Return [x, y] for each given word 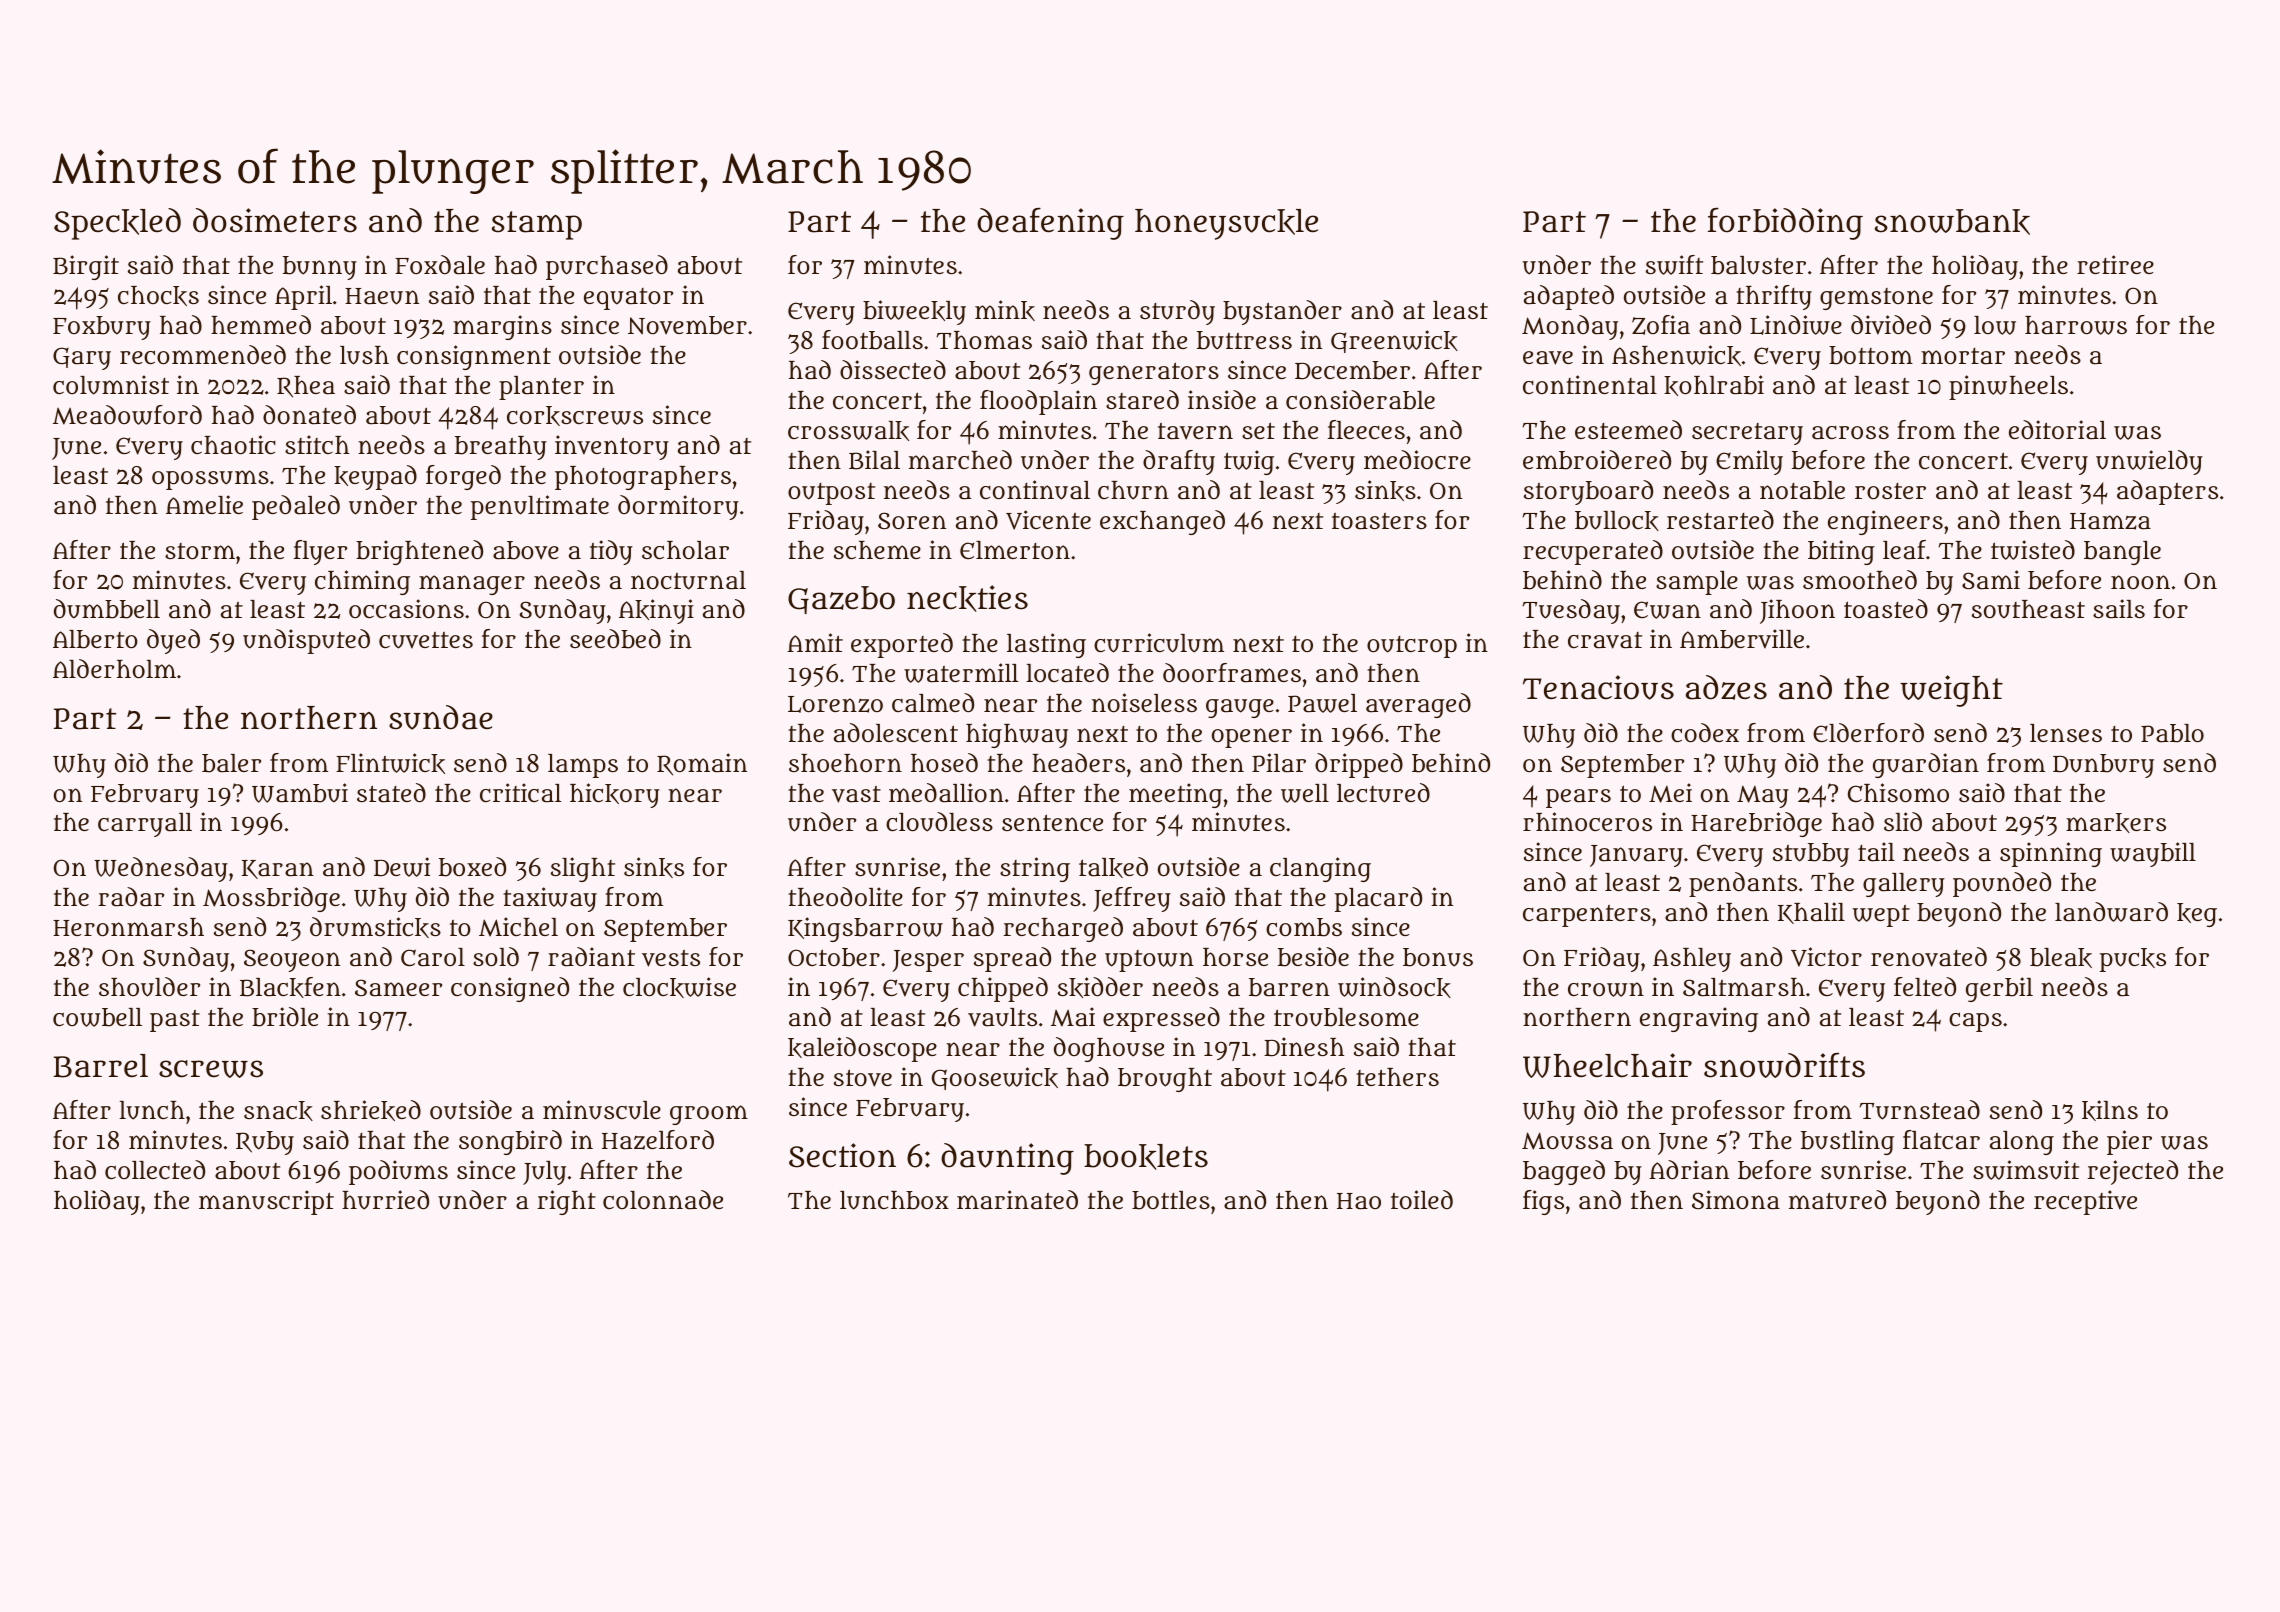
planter [541, 388]
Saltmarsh [1744, 987]
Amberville [1742, 639]
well [1305, 793]
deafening [1050, 224]
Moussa [1567, 1141]
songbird [510, 1142]
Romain [702, 764]
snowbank [1952, 222]
